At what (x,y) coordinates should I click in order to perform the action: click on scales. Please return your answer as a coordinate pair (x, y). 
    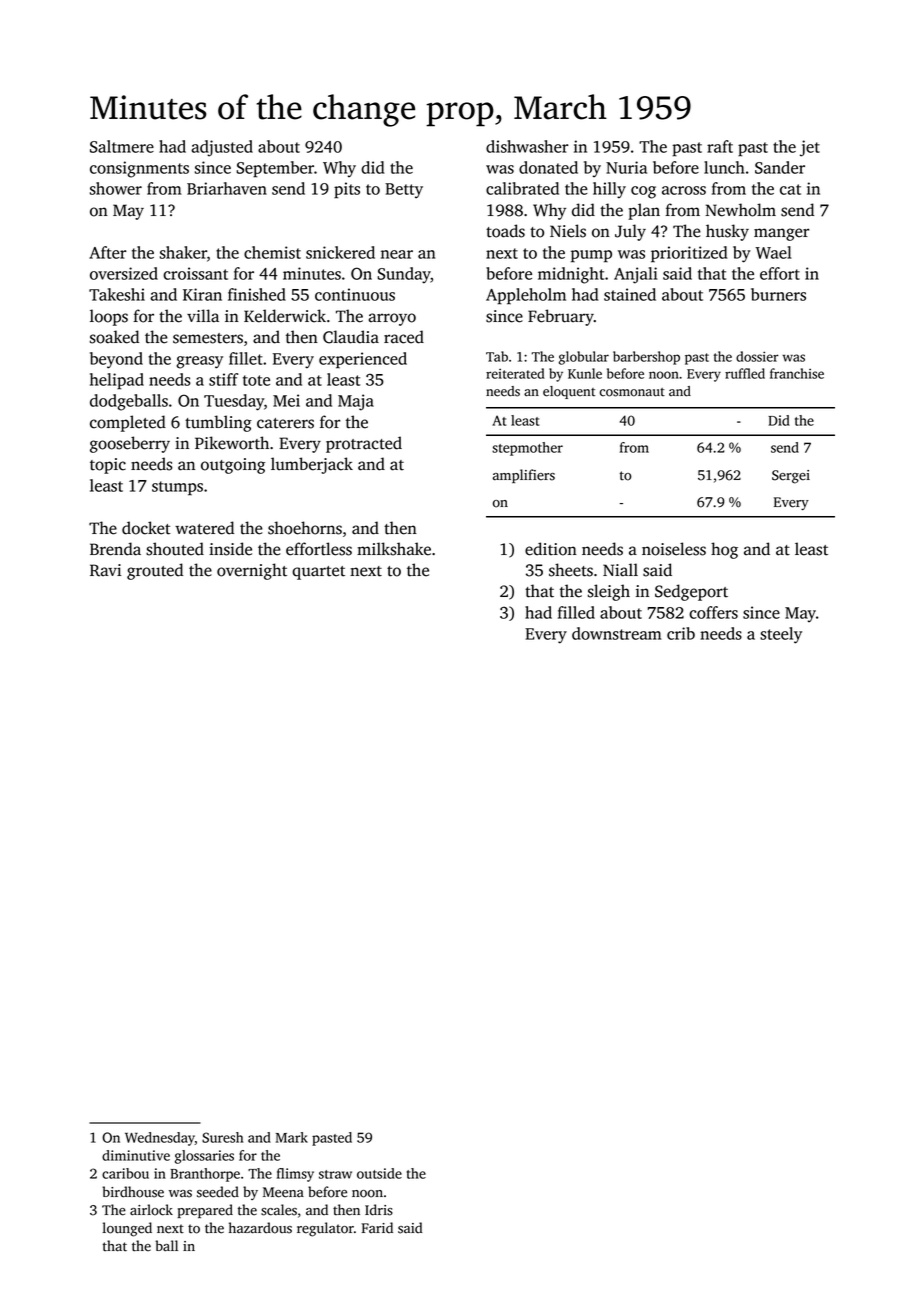
    Looking at the image, I should click on (279, 1210).
